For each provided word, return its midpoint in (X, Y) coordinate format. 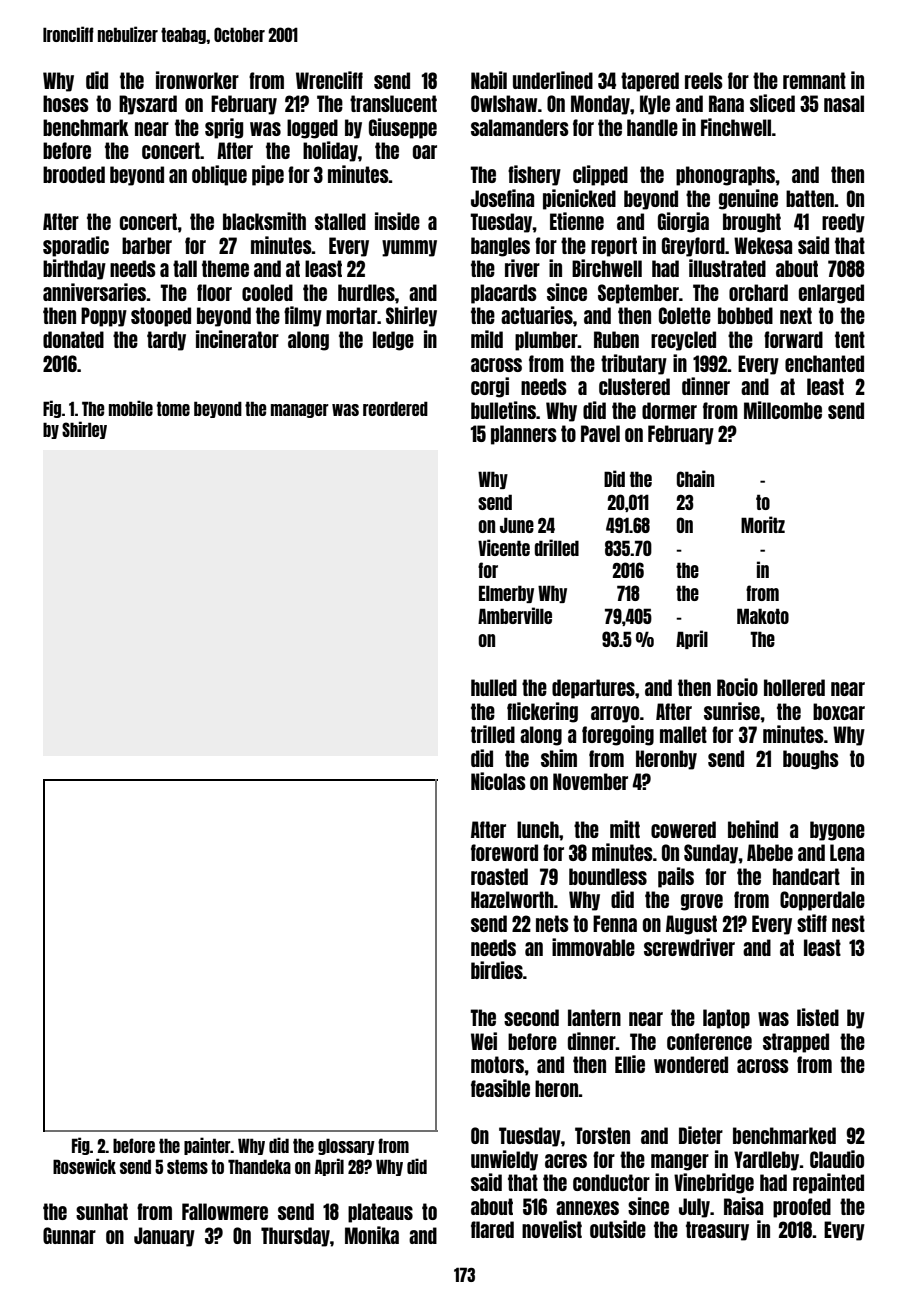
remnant (814, 80)
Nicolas (498, 781)
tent (850, 339)
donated (73, 339)
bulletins (503, 410)
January (164, 1237)
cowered (683, 829)
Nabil (489, 80)
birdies (497, 970)
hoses (66, 103)
